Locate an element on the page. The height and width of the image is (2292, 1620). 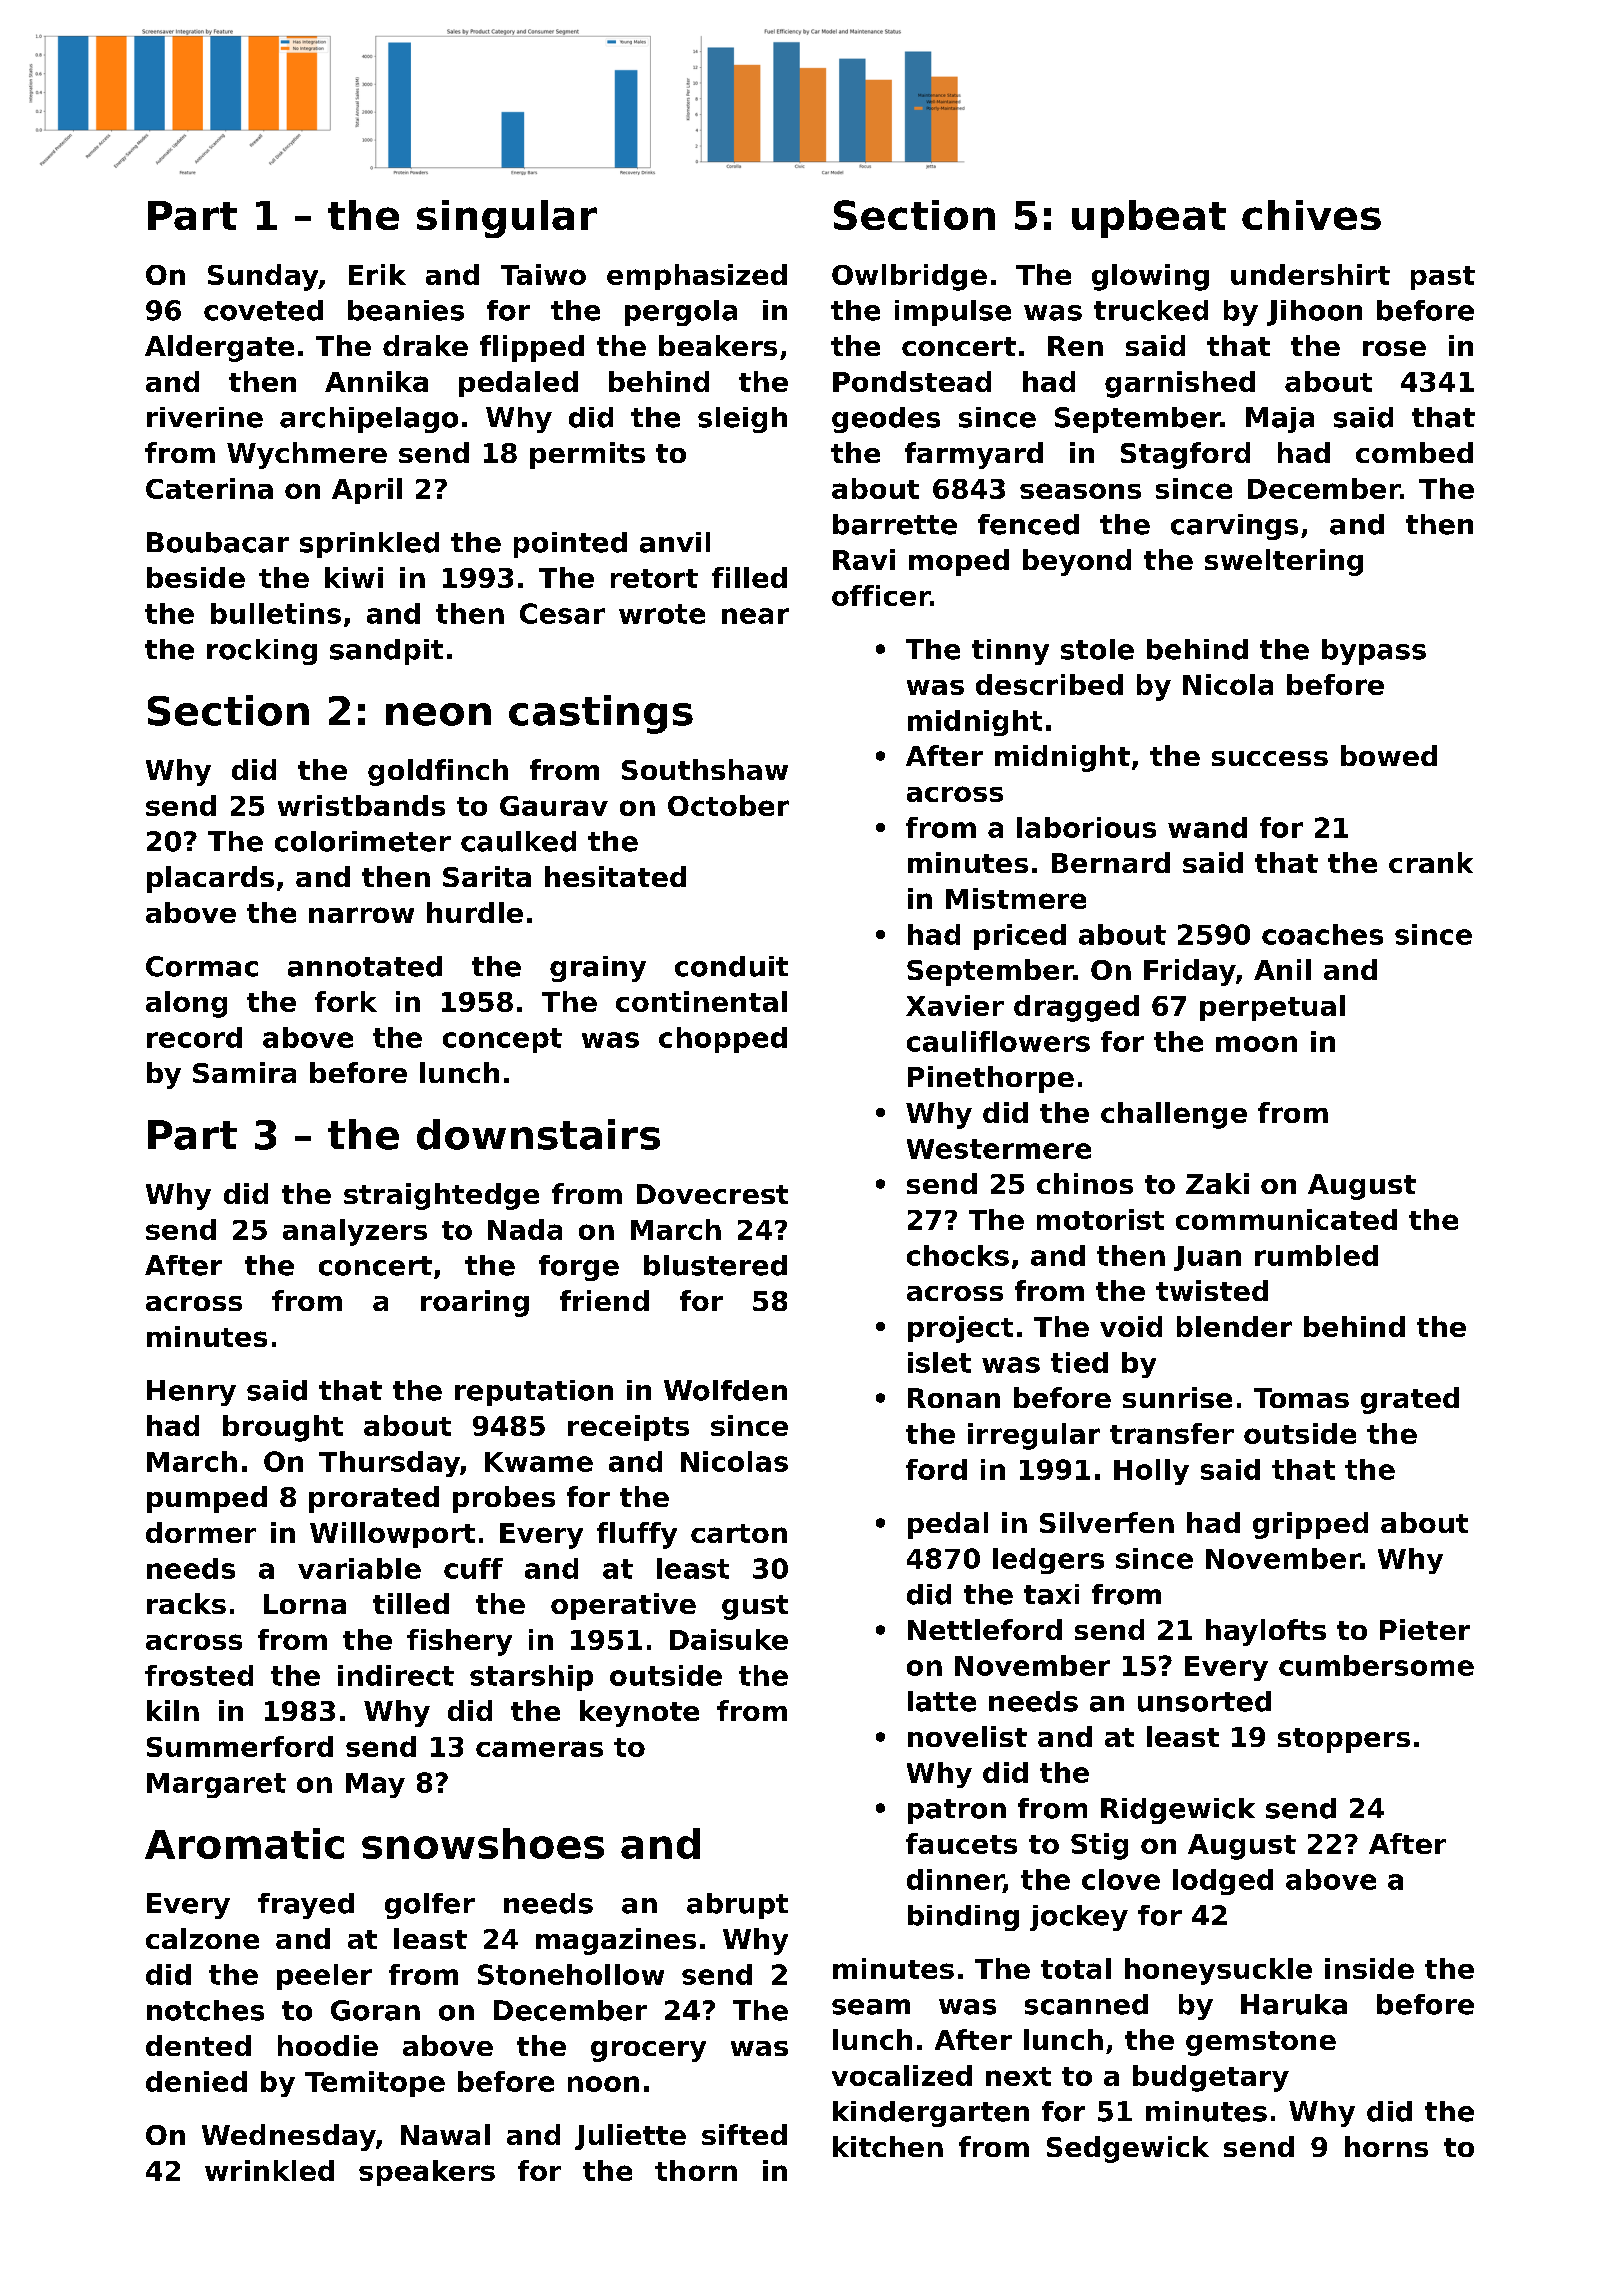
horns is located at coordinates (1386, 2146).
